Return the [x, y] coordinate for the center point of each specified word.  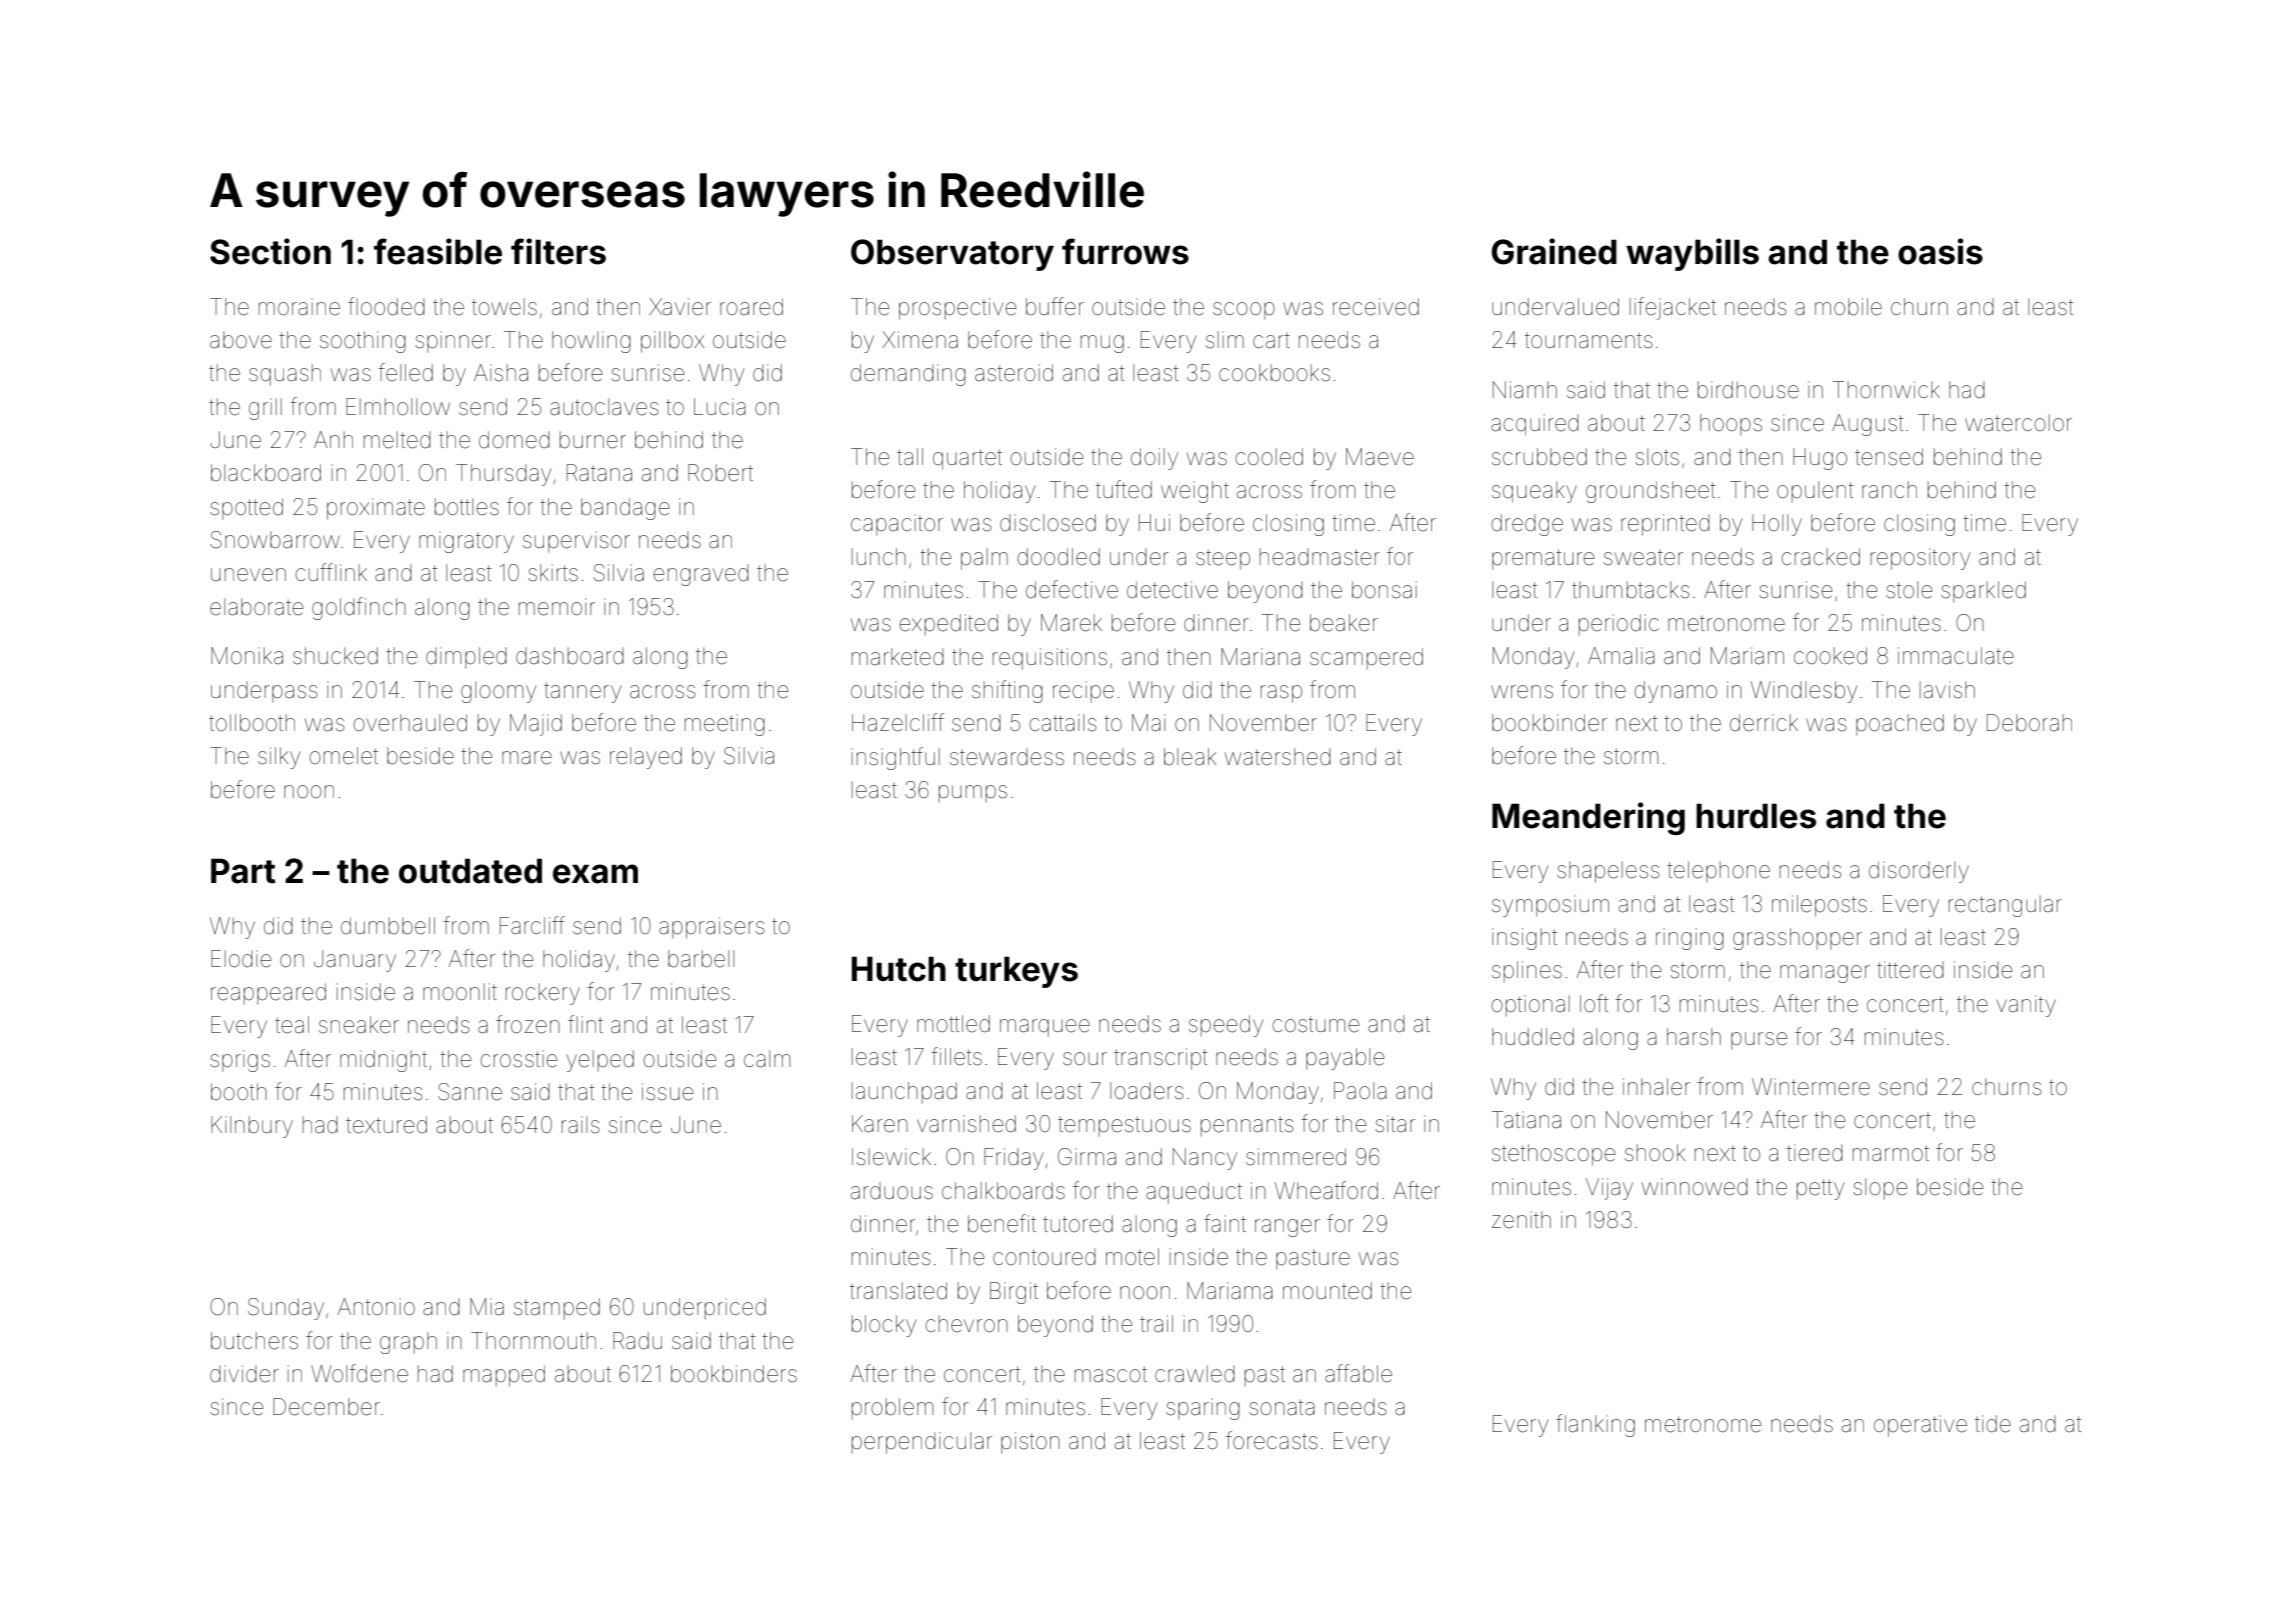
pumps [973, 794]
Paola [1360, 1091]
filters [558, 251]
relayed [646, 758]
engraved [701, 575]
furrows [1125, 251]
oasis [1940, 251]
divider [244, 1374]
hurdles [1756, 816]
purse [1759, 1041]
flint [585, 1024]
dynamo [1675, 692]
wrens [1522, 692]
